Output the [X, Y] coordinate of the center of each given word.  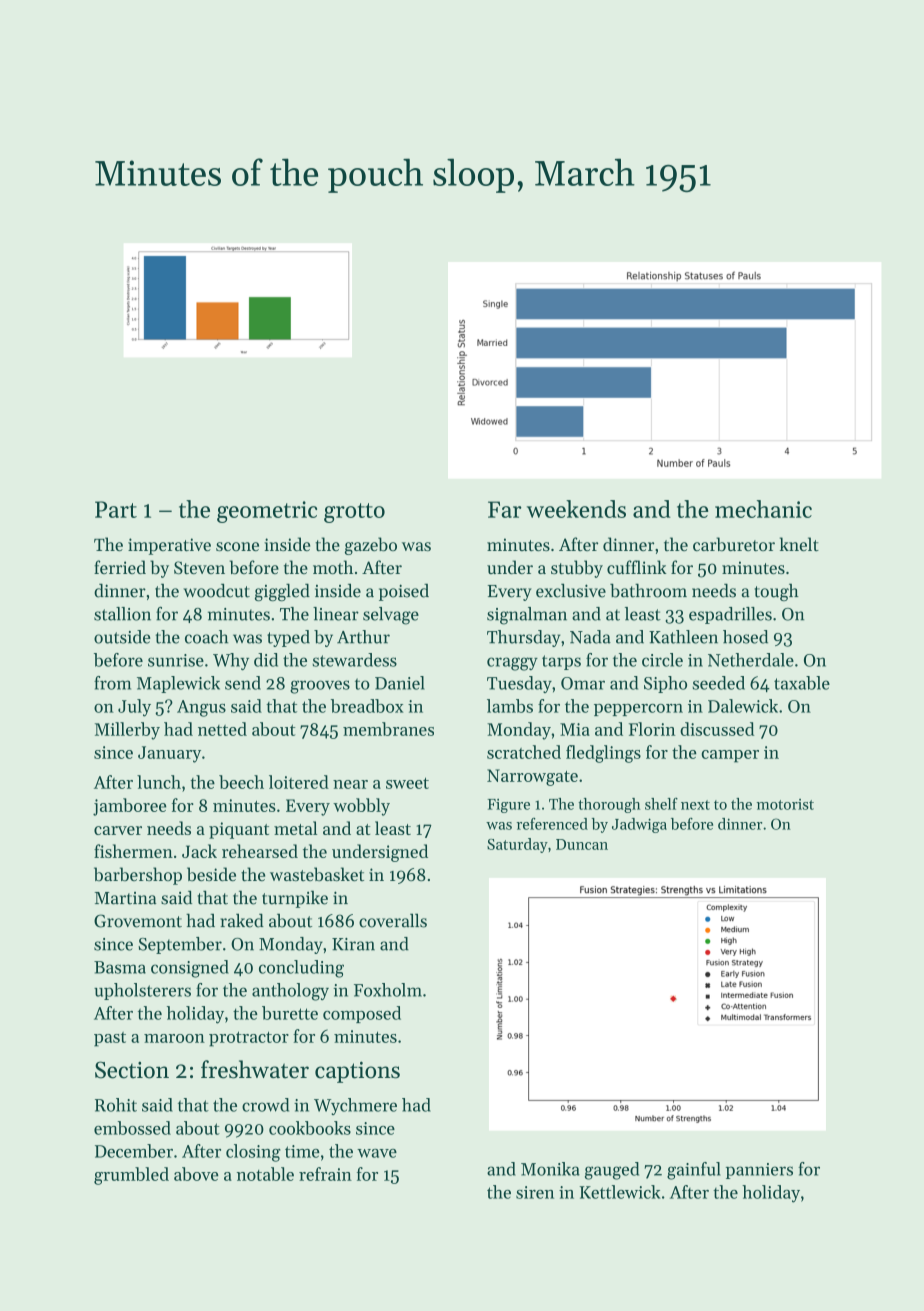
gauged [612, 1171]
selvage [391, 616]
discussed [717, 729]
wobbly [361, 807]
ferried [120, 567]
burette [290, 1013]
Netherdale [751, 660]
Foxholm [388, 990]
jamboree [130, 807]
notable [265, 1174]
